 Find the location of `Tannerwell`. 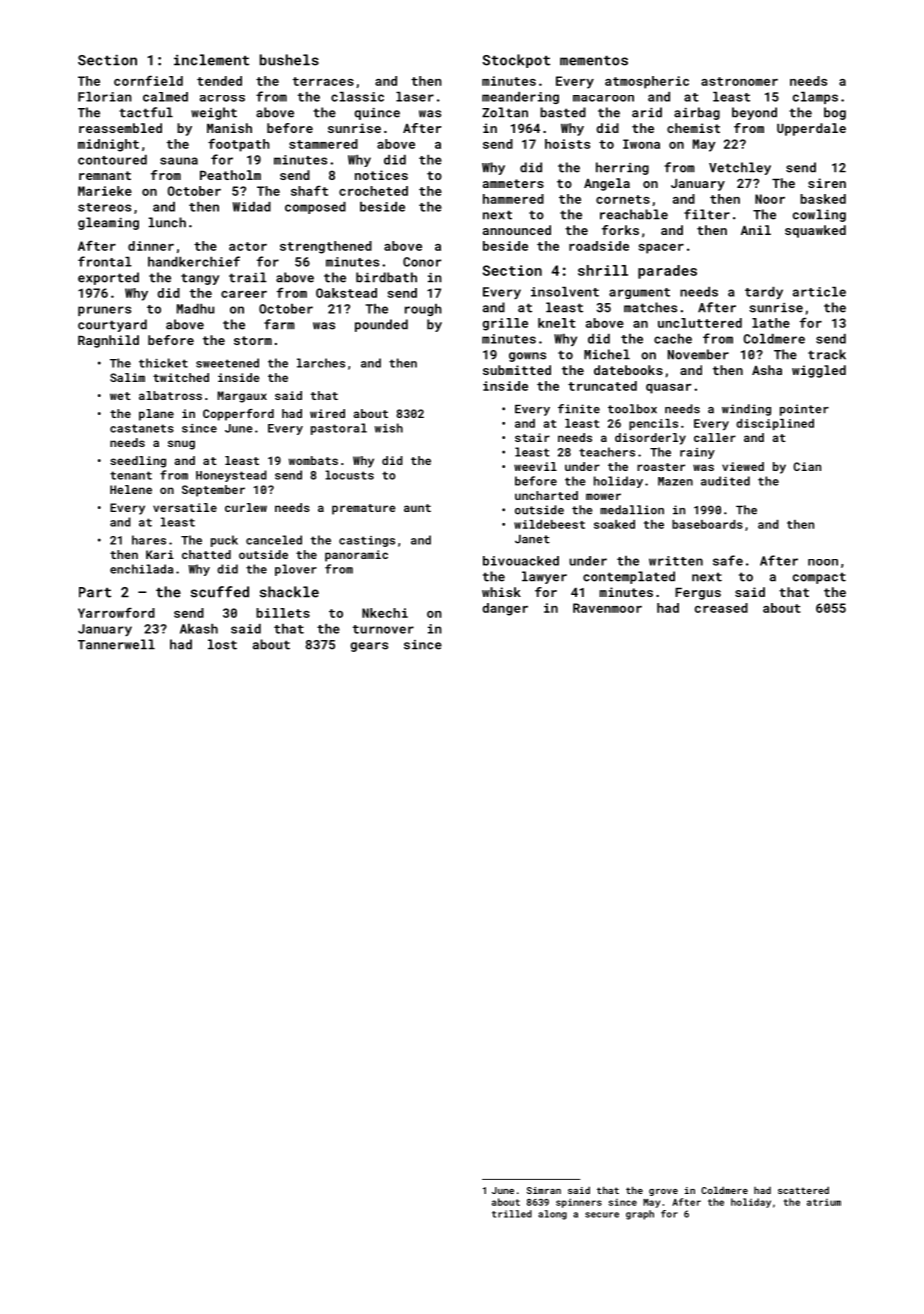

Tannerwell is located at coordinates (116, 644).
